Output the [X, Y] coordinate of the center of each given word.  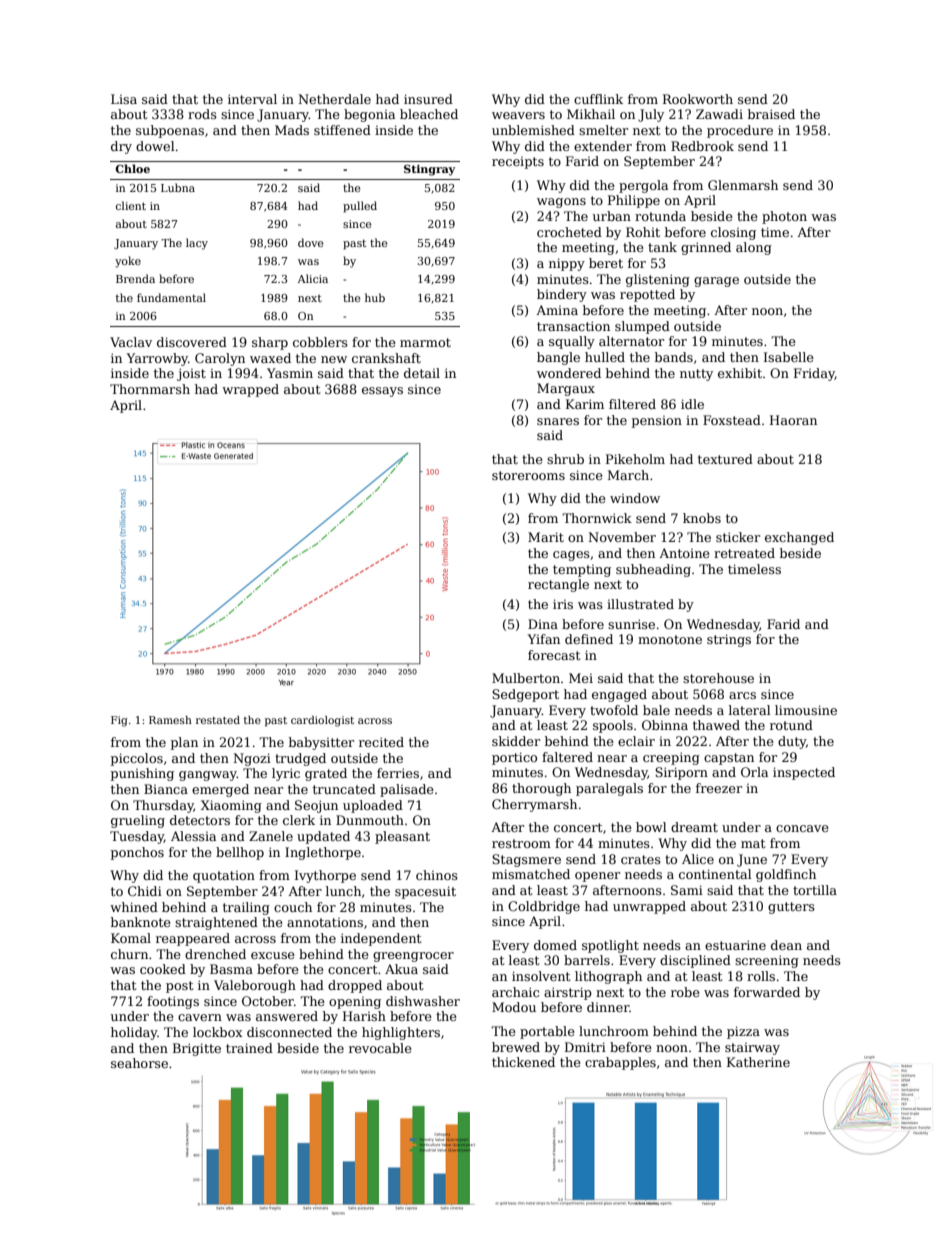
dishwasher [423, 1001]
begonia [369, 115]
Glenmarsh [743, 185]
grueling [138, 821]
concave [802, 828]
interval [252, 99]
